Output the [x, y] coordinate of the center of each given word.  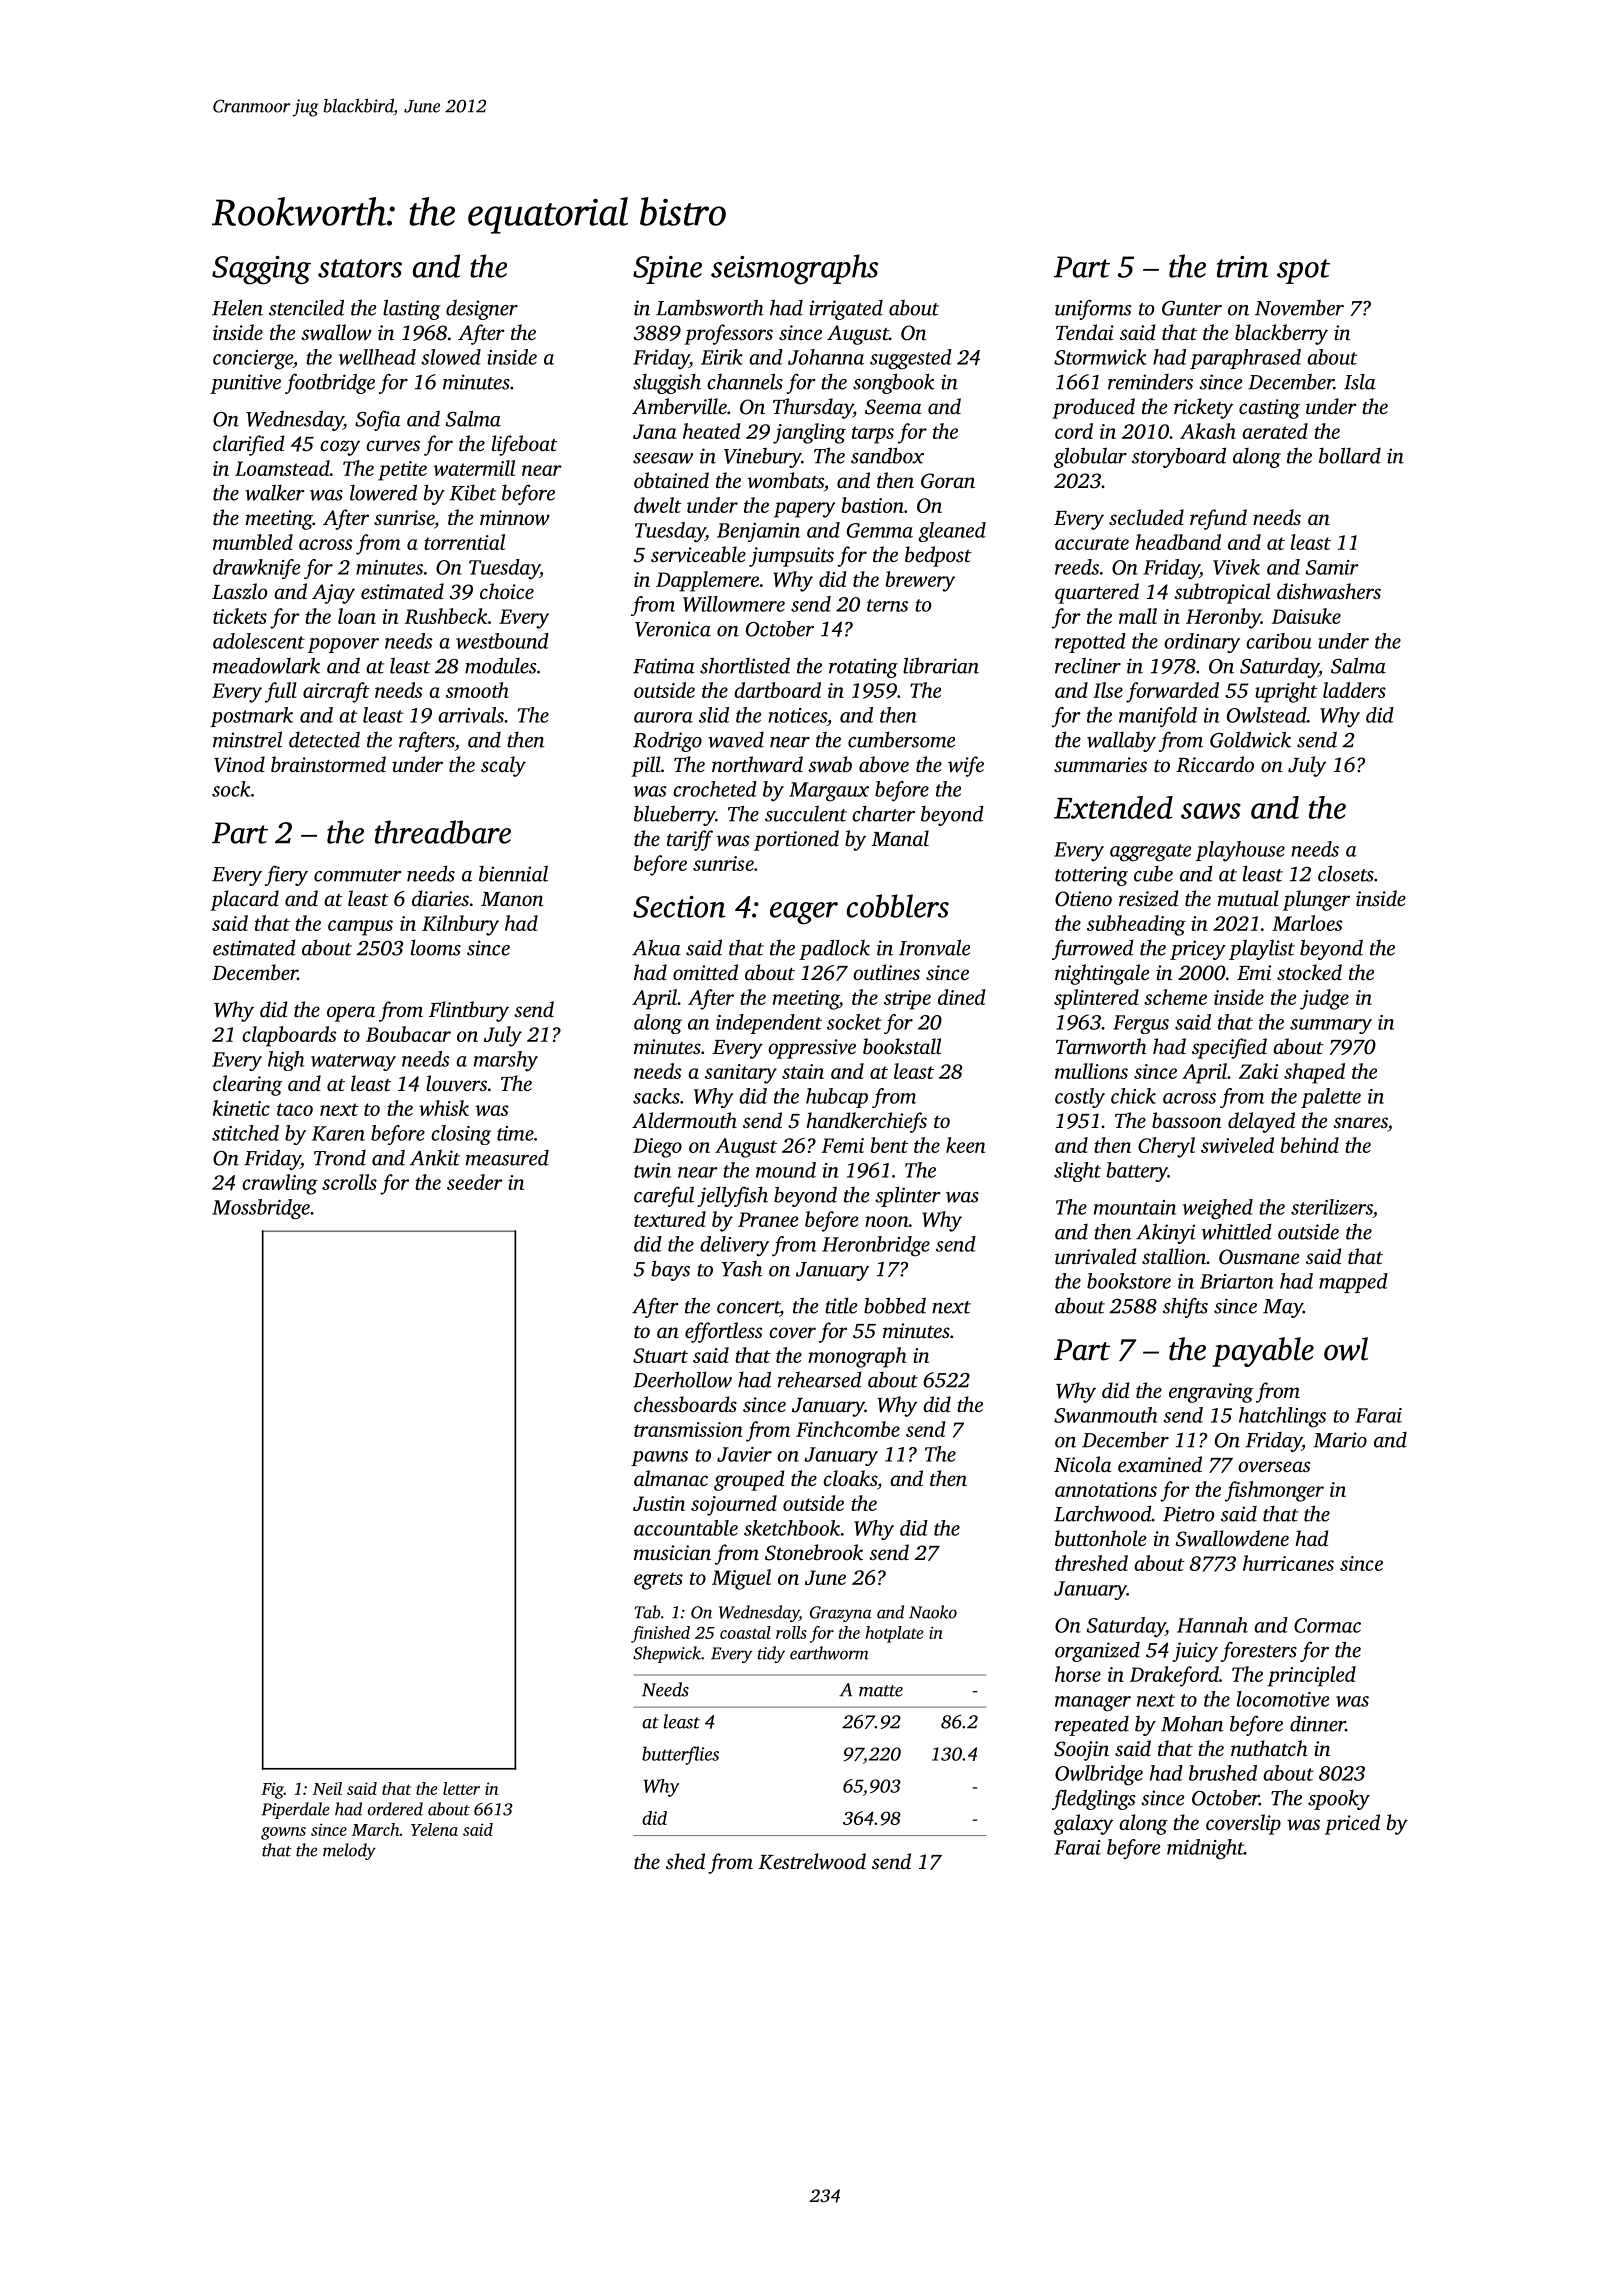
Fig [272, 1790]
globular [1090, 457]
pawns [659, 1458]
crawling [280, 1184]
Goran [948, 481]
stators [360, 268]
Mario [1340, 1440]
